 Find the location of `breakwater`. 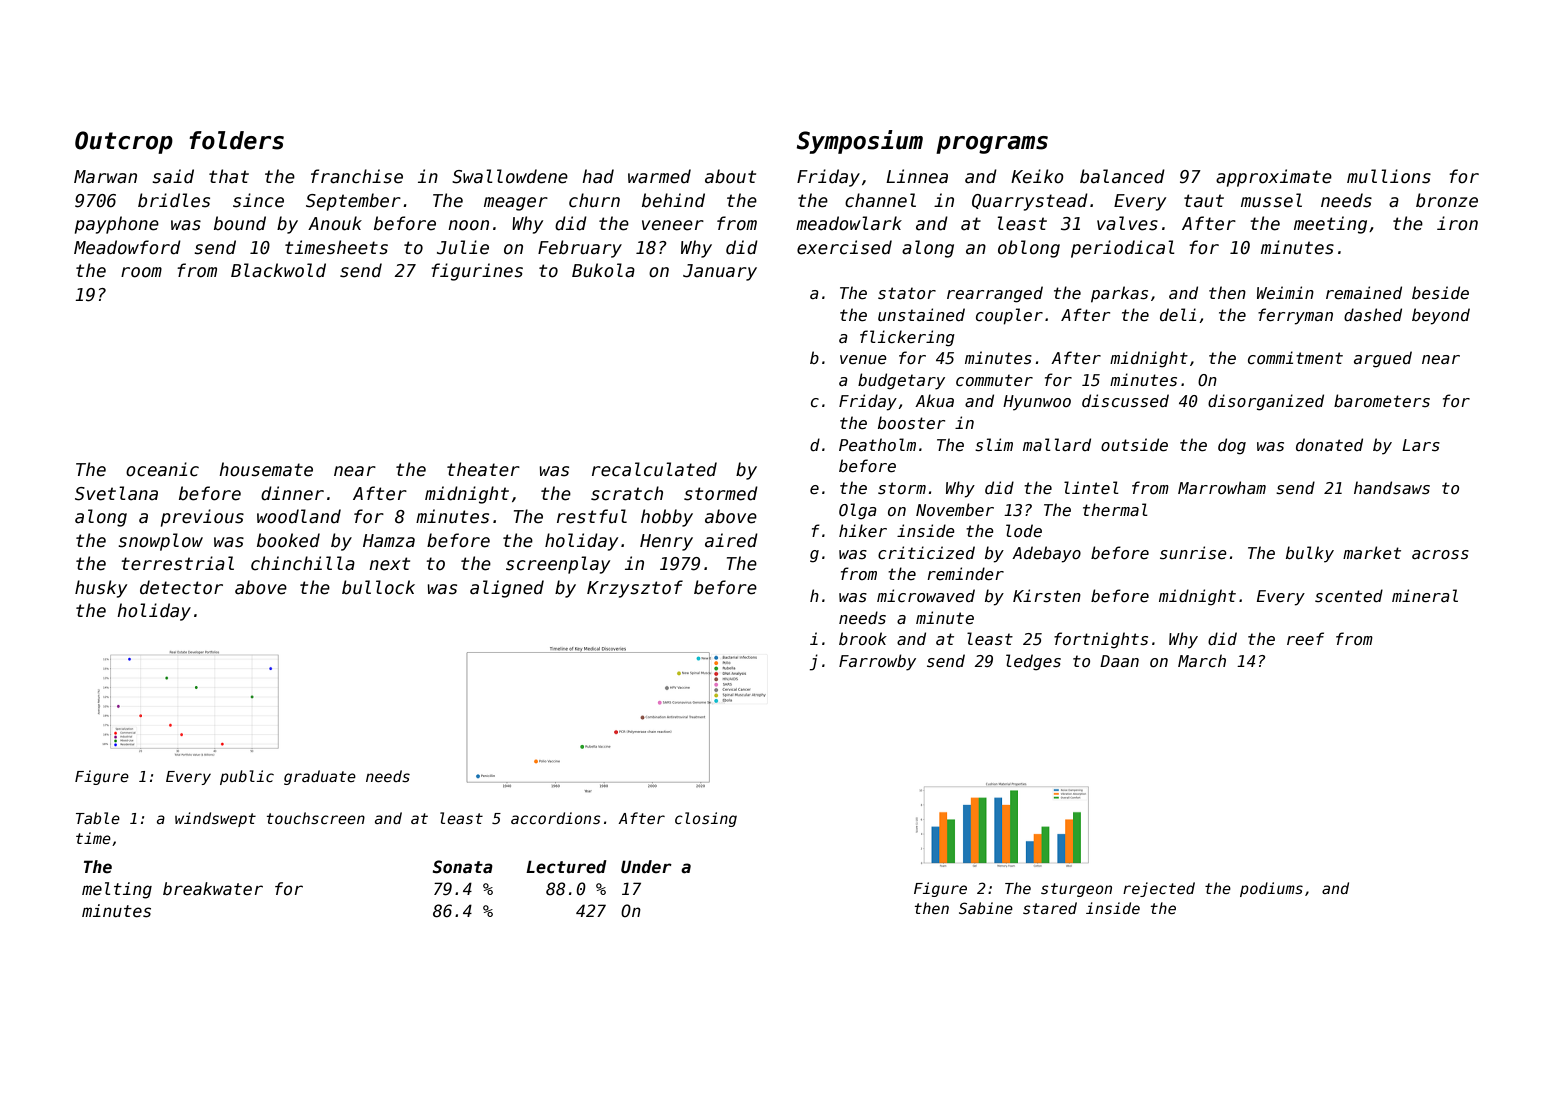

breakwater is located at coordinates (213, 888).
